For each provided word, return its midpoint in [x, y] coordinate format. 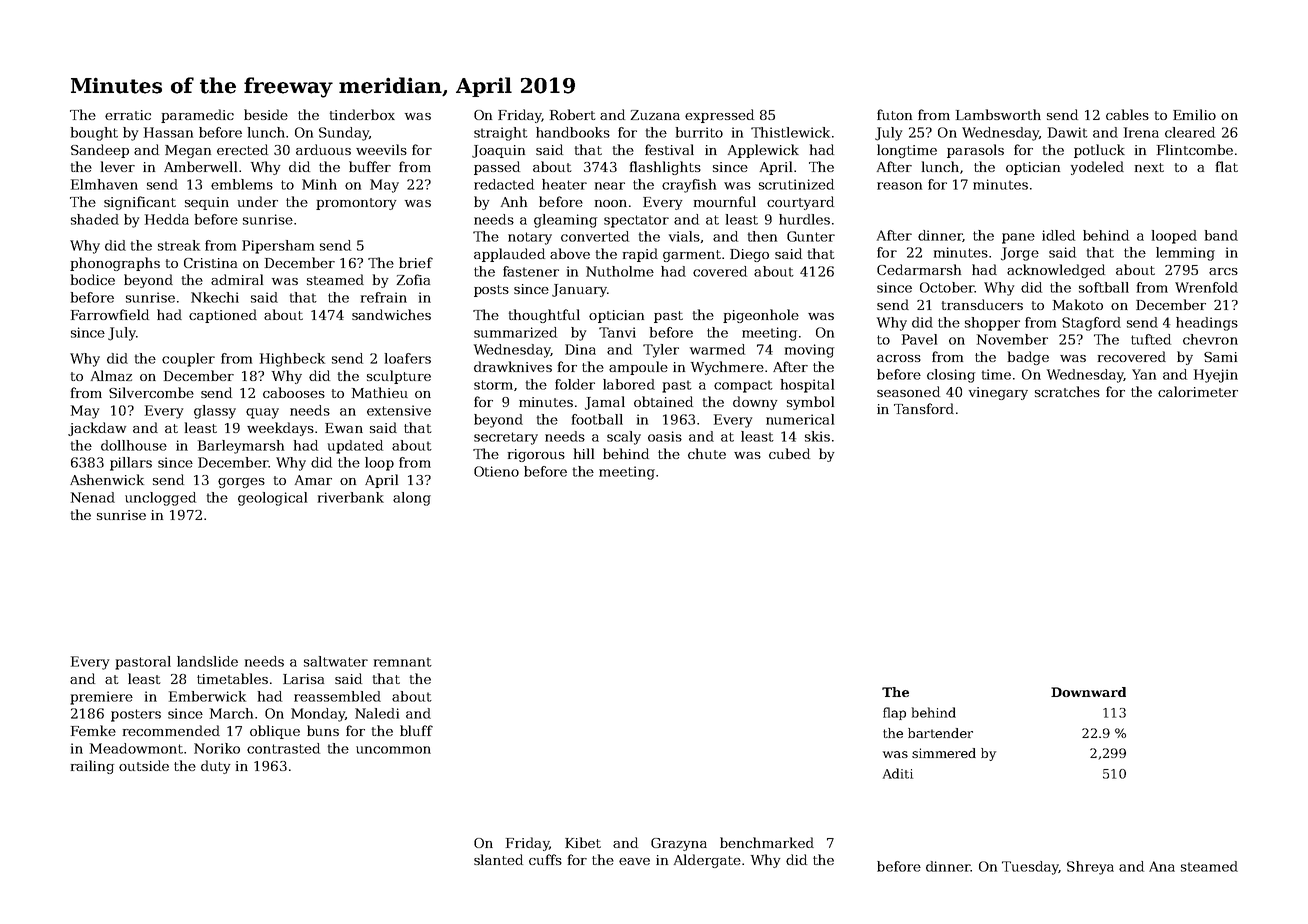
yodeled [1097, 168]
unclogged [160, 499]
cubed [789, 453]
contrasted [283, 748]
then [762, 236]
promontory [356, 204]
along [412, 499]
